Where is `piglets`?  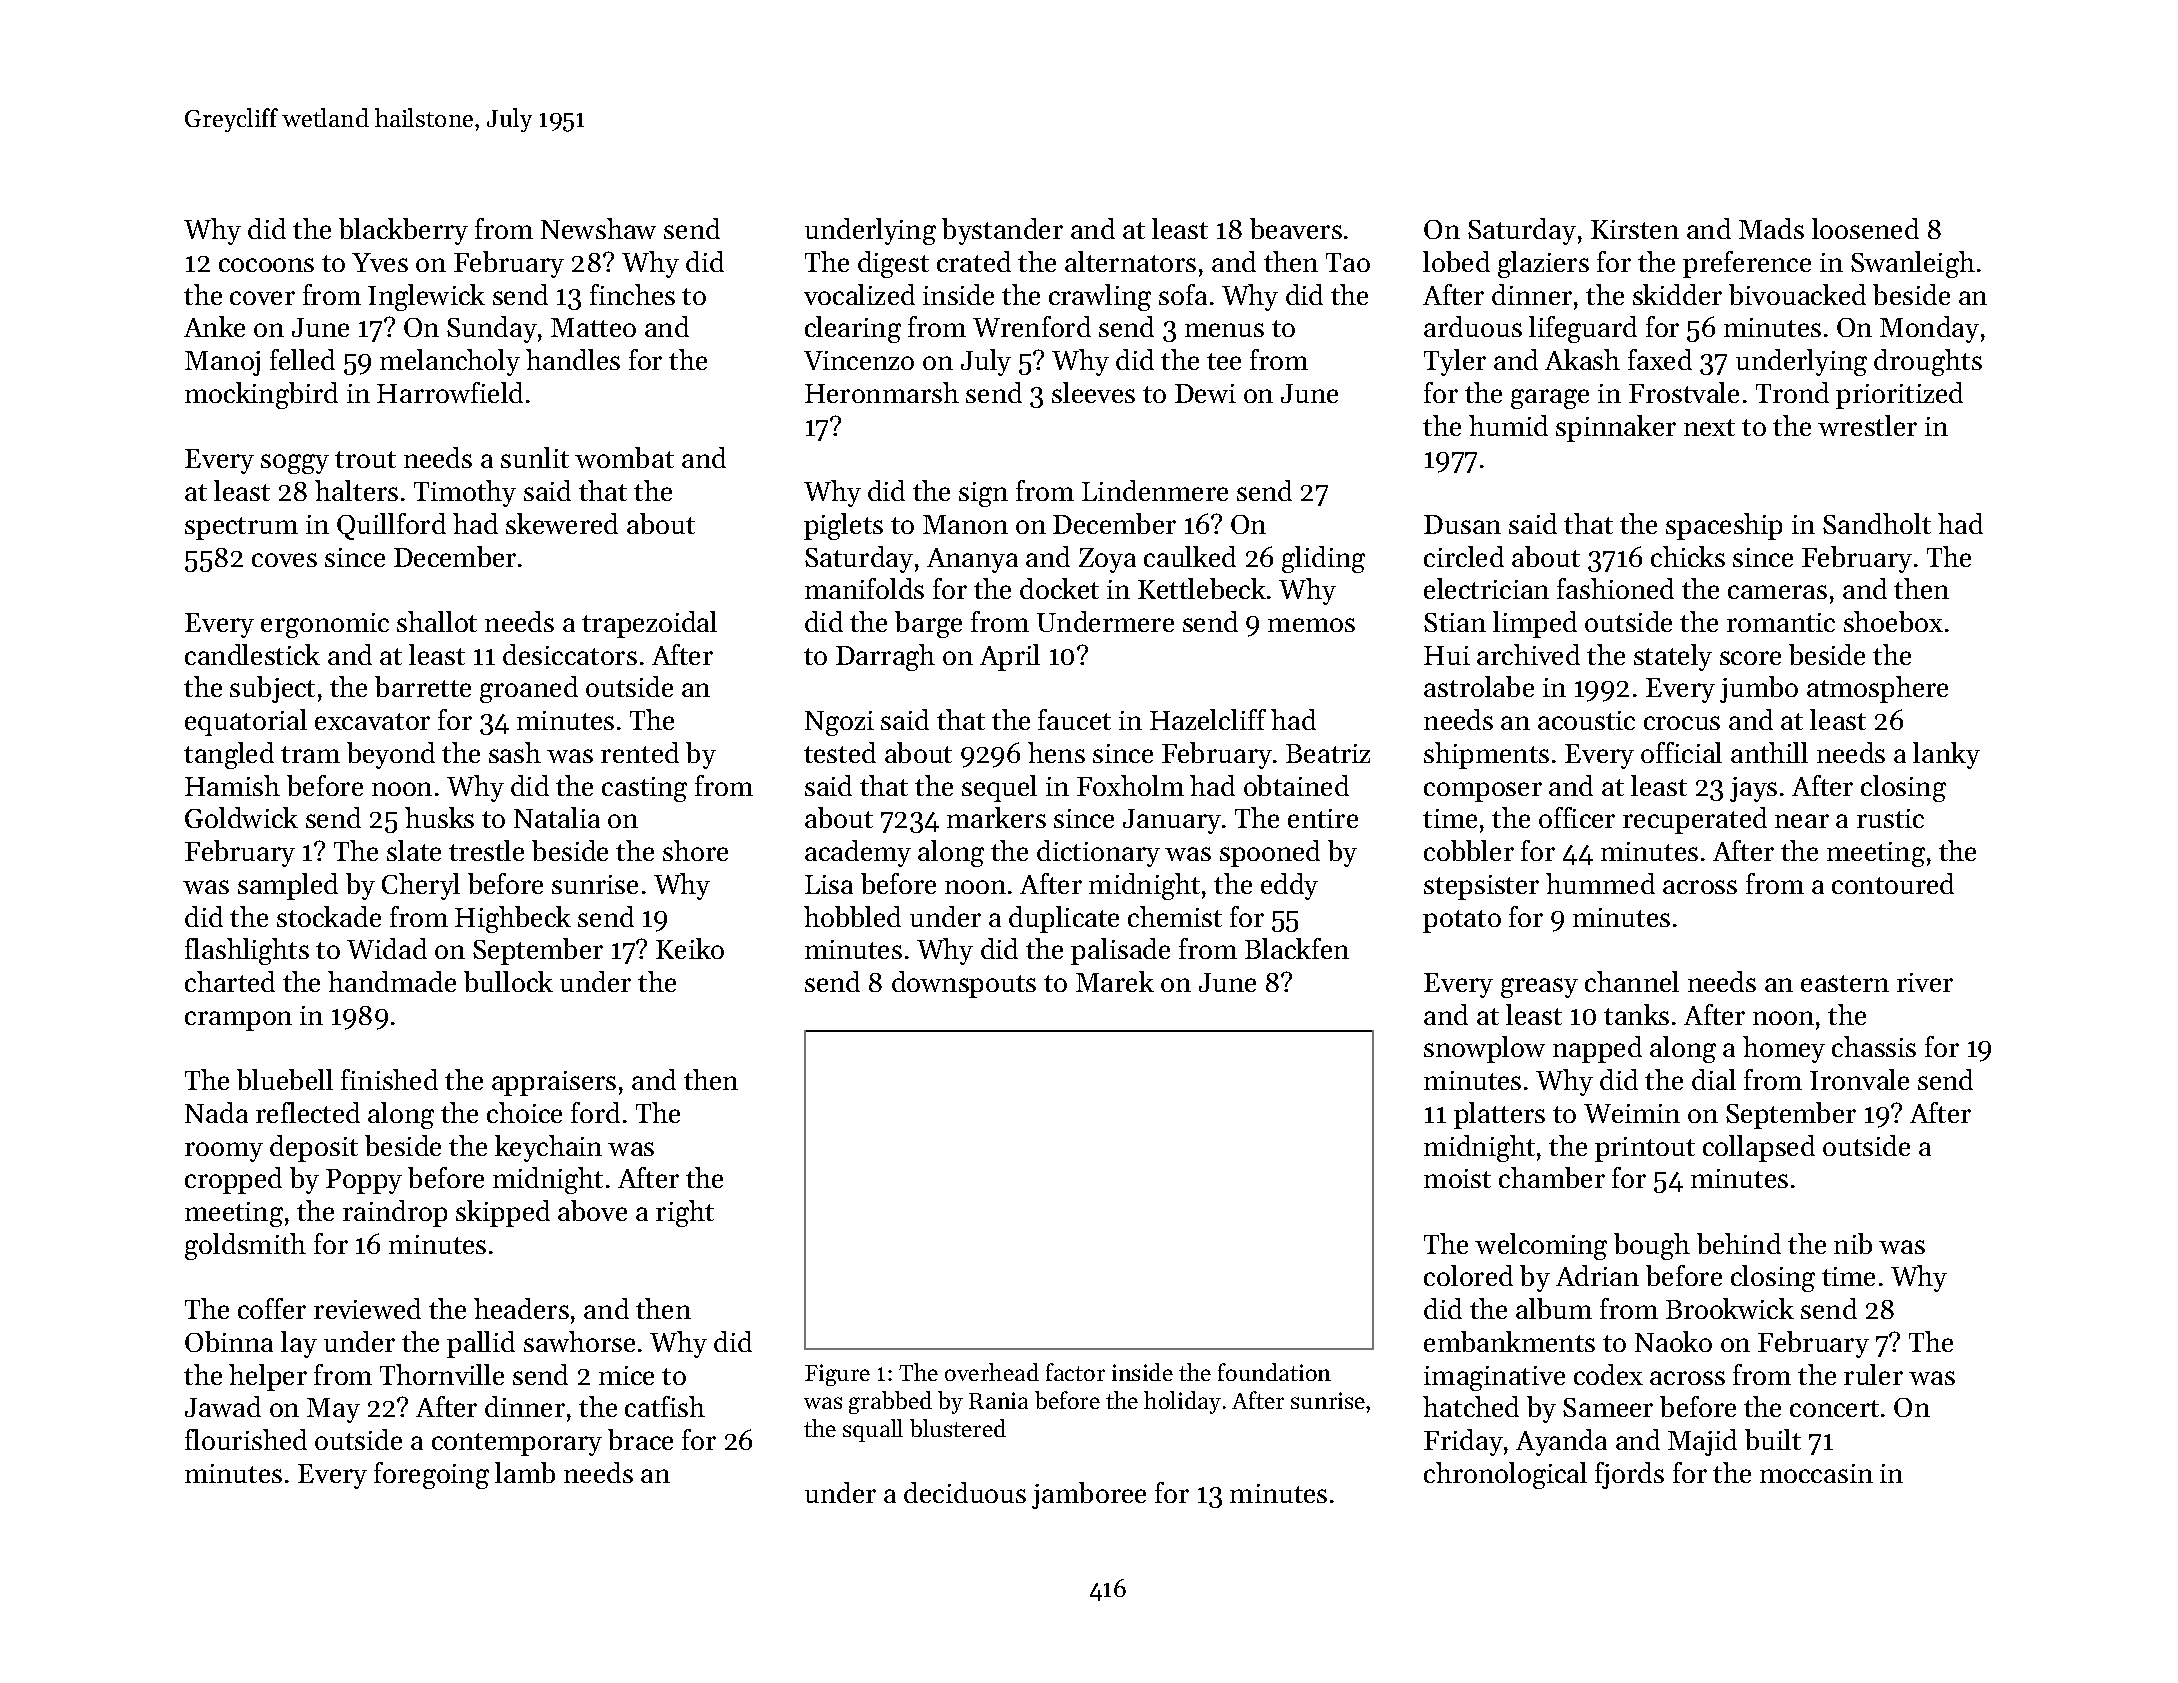 piglets is located at coordinates (843, 526).
